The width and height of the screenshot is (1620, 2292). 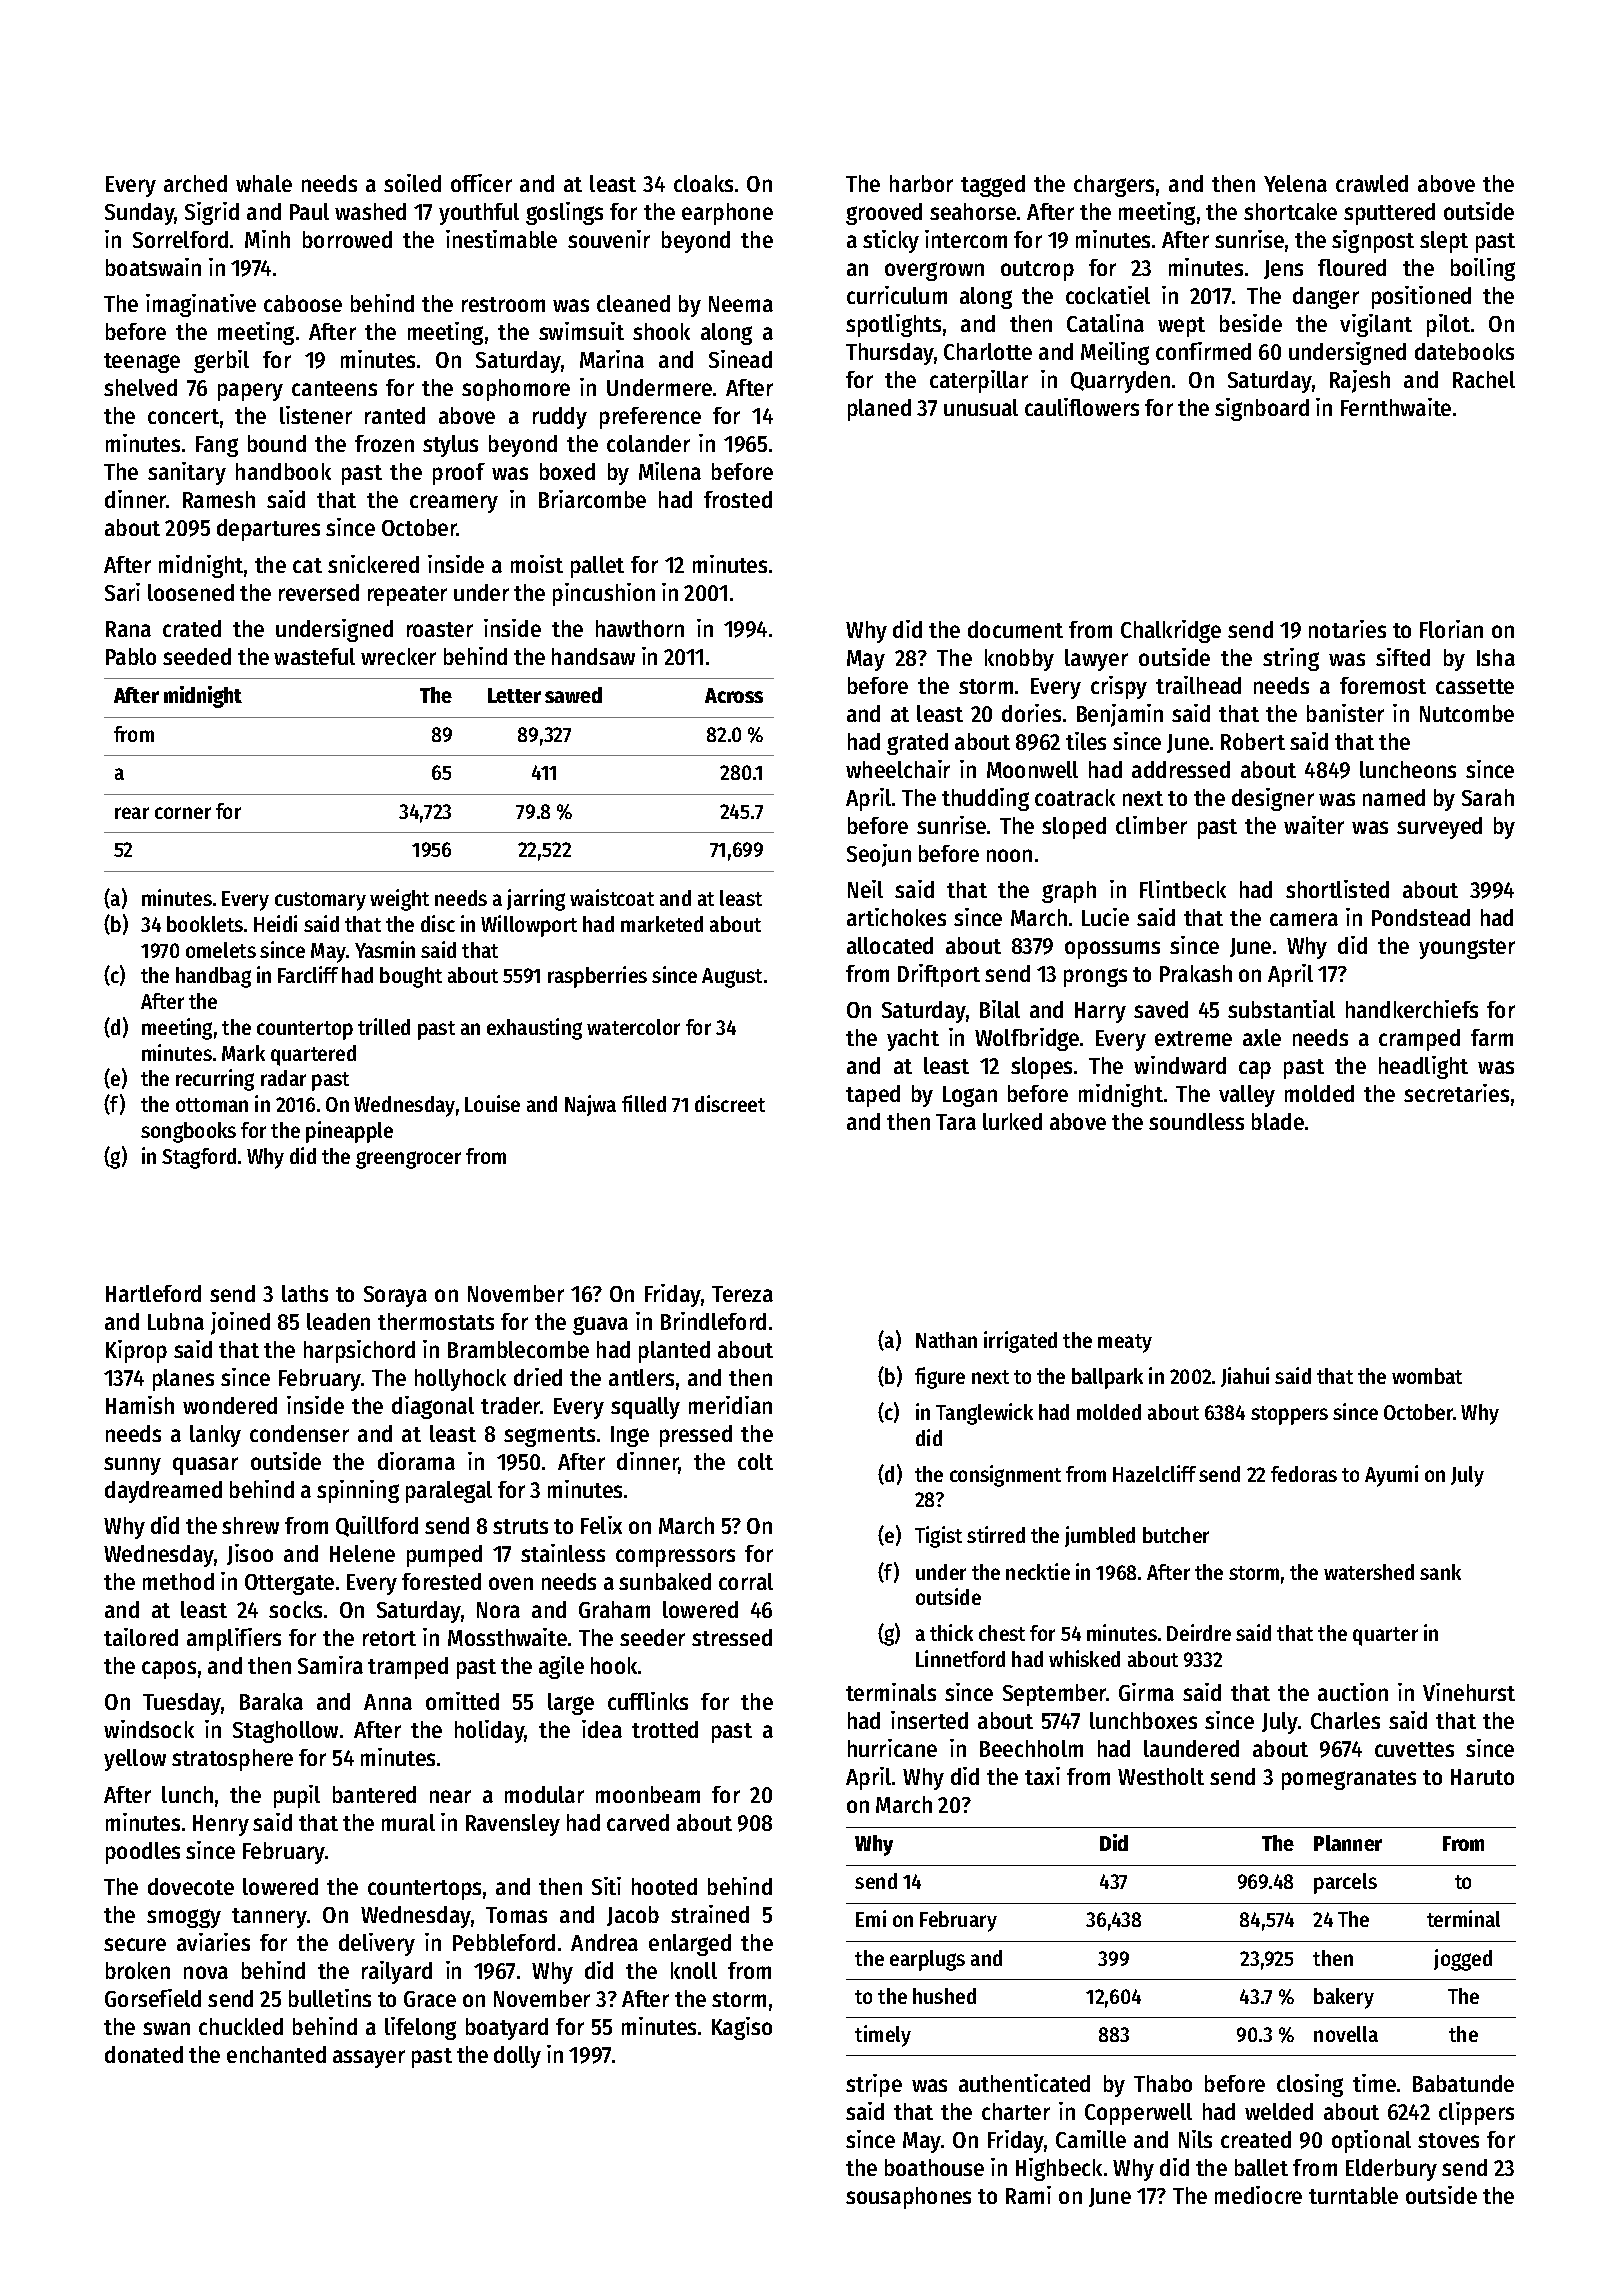 I want to click on sawed, so click(x=573, y=695).
